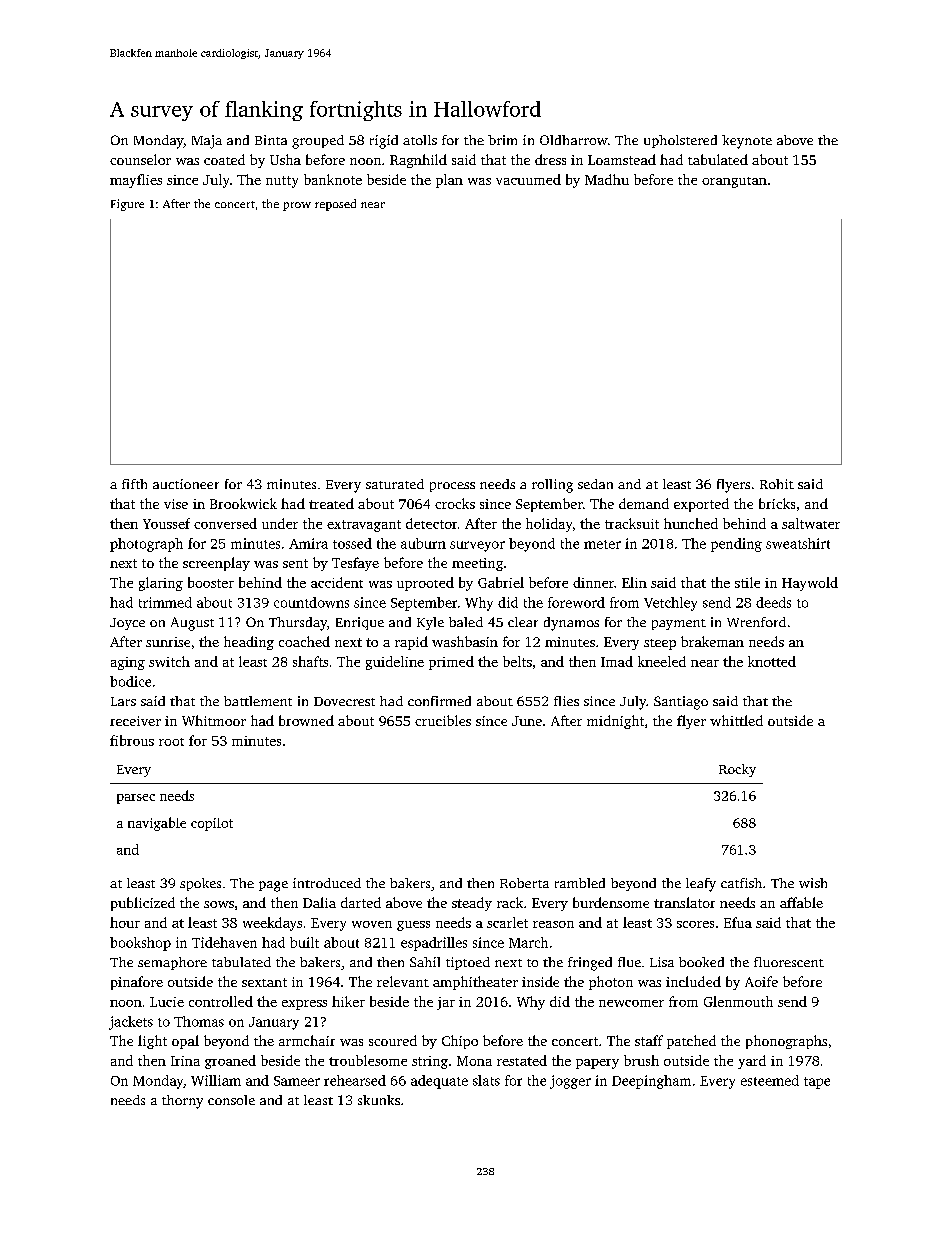 This screenshot has height=1233, width=952. What do you see at coordinates (631, 1003) in the screenshot?
I see `newcomer` at bounding box center [631, 1003].
